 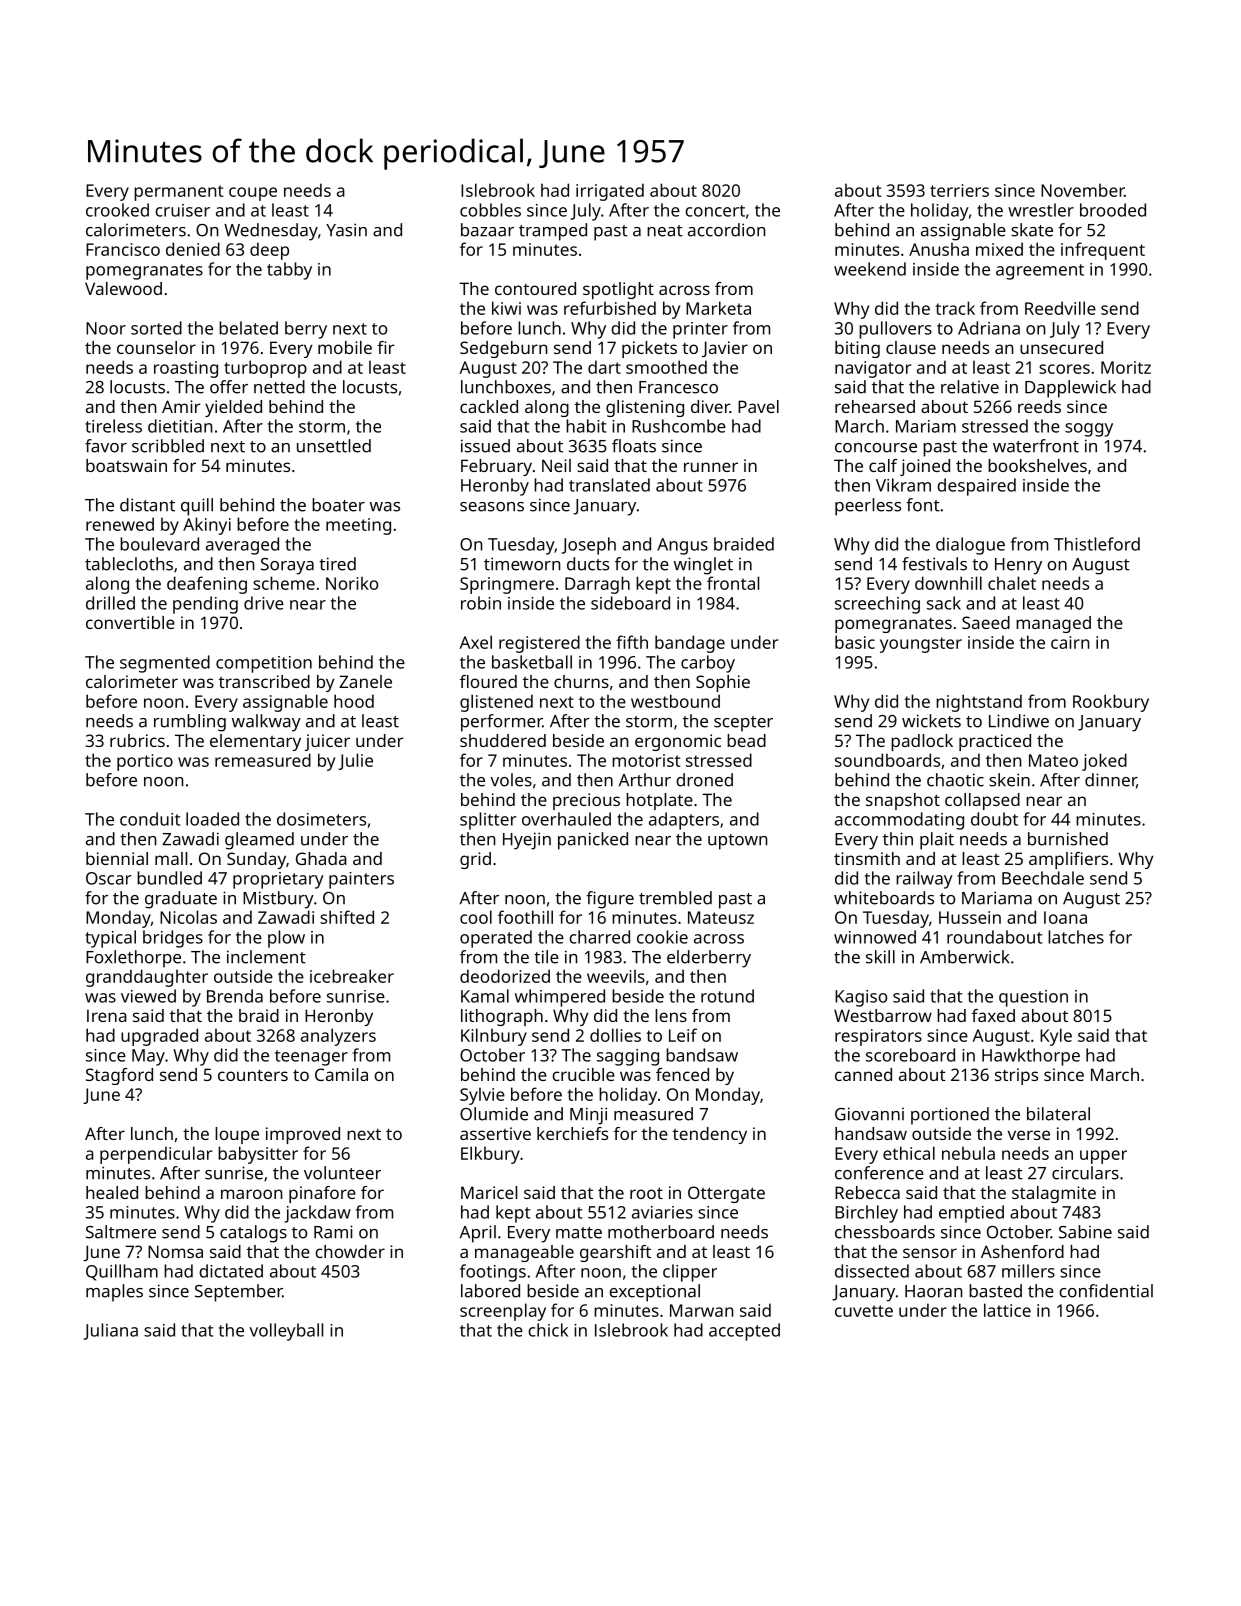 What do you see at coordinates (634, 446) in the screenshot?
I see `floats` at bounding box center [634, 446].
